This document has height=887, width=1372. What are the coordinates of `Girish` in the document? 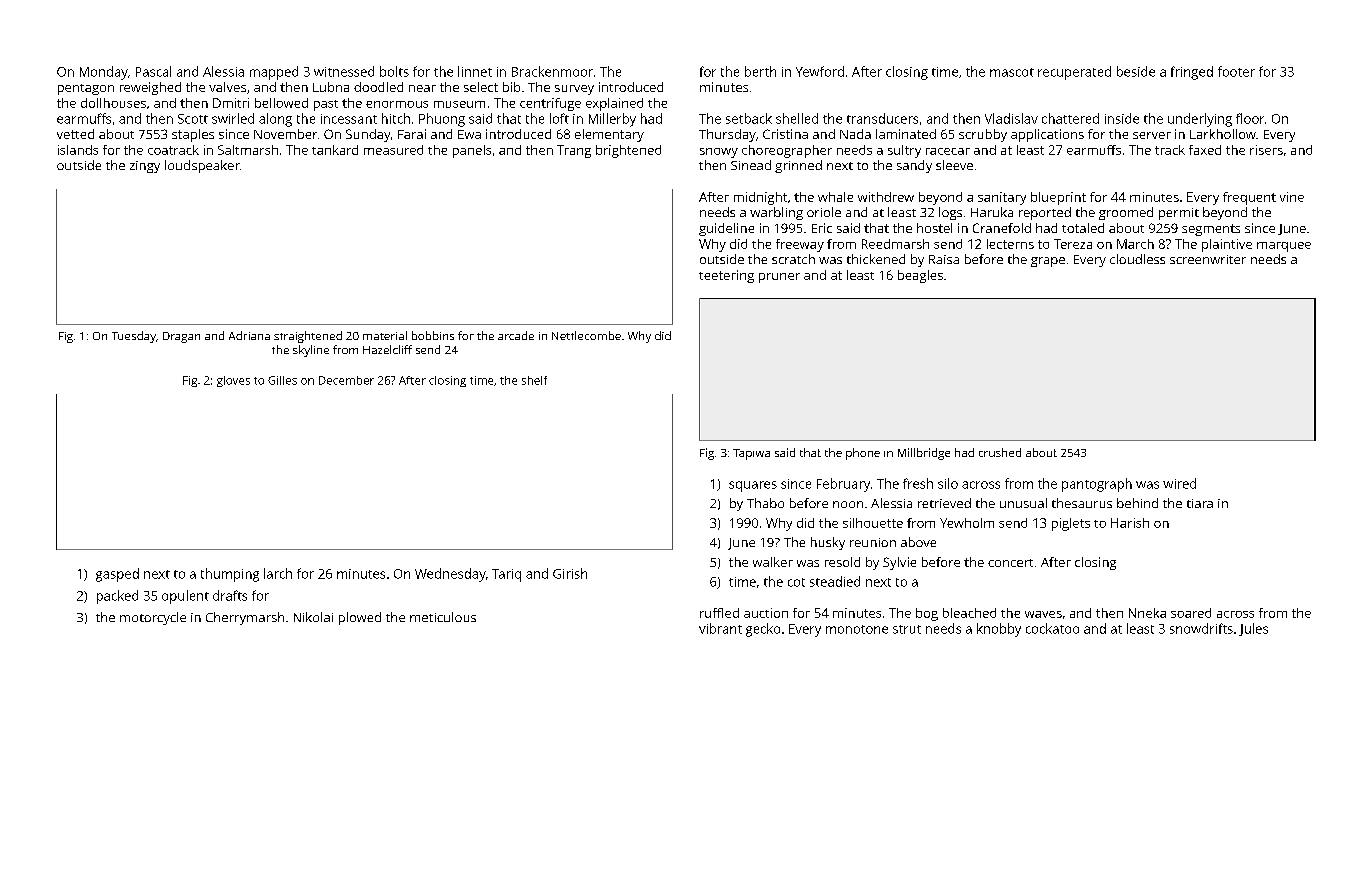 It's located at (570, 573).
